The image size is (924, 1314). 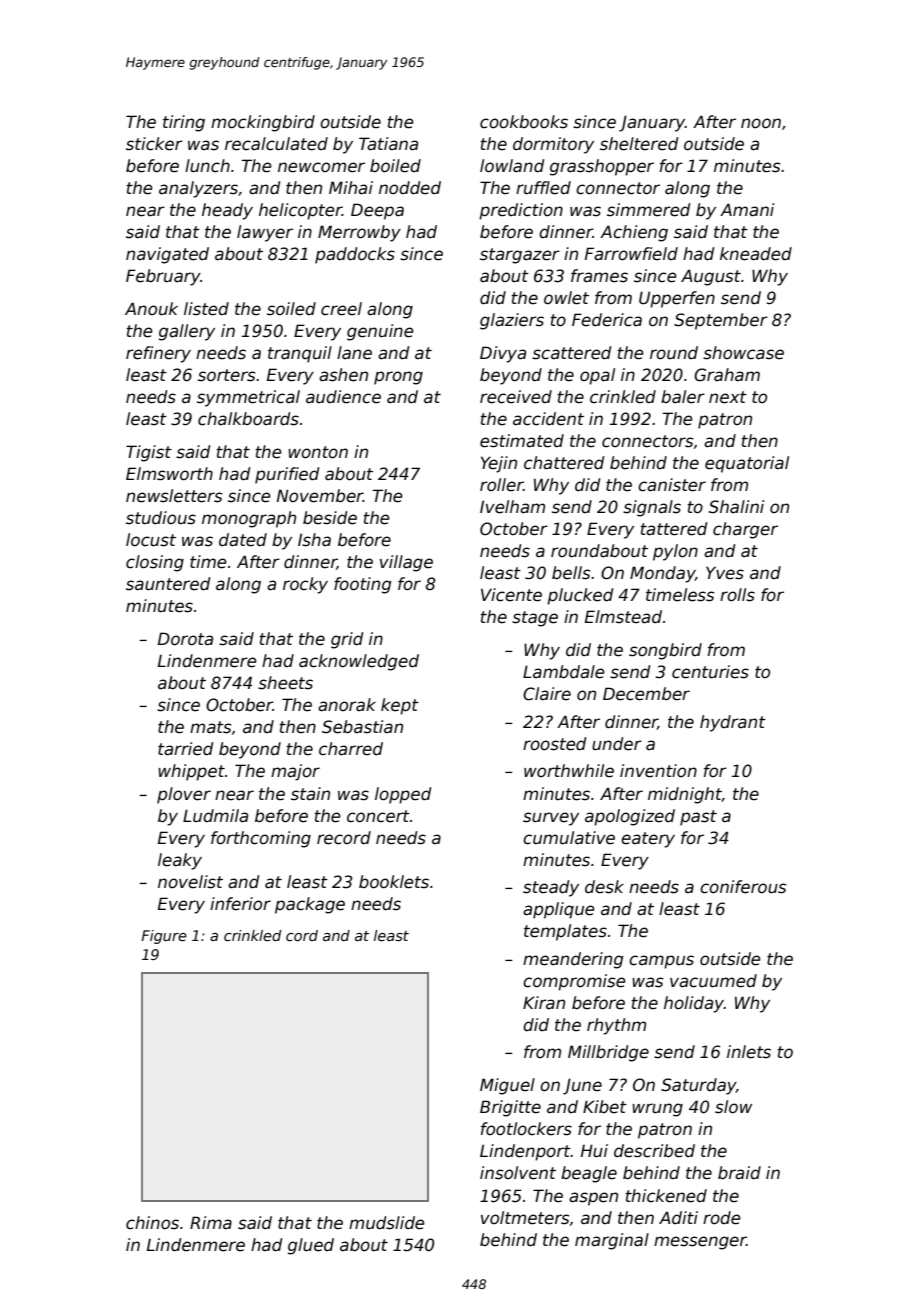 What do you see at coordinates (525, 1218) in the screenshot?
I see `voltmeters` at bounding box center [525, 1218].
